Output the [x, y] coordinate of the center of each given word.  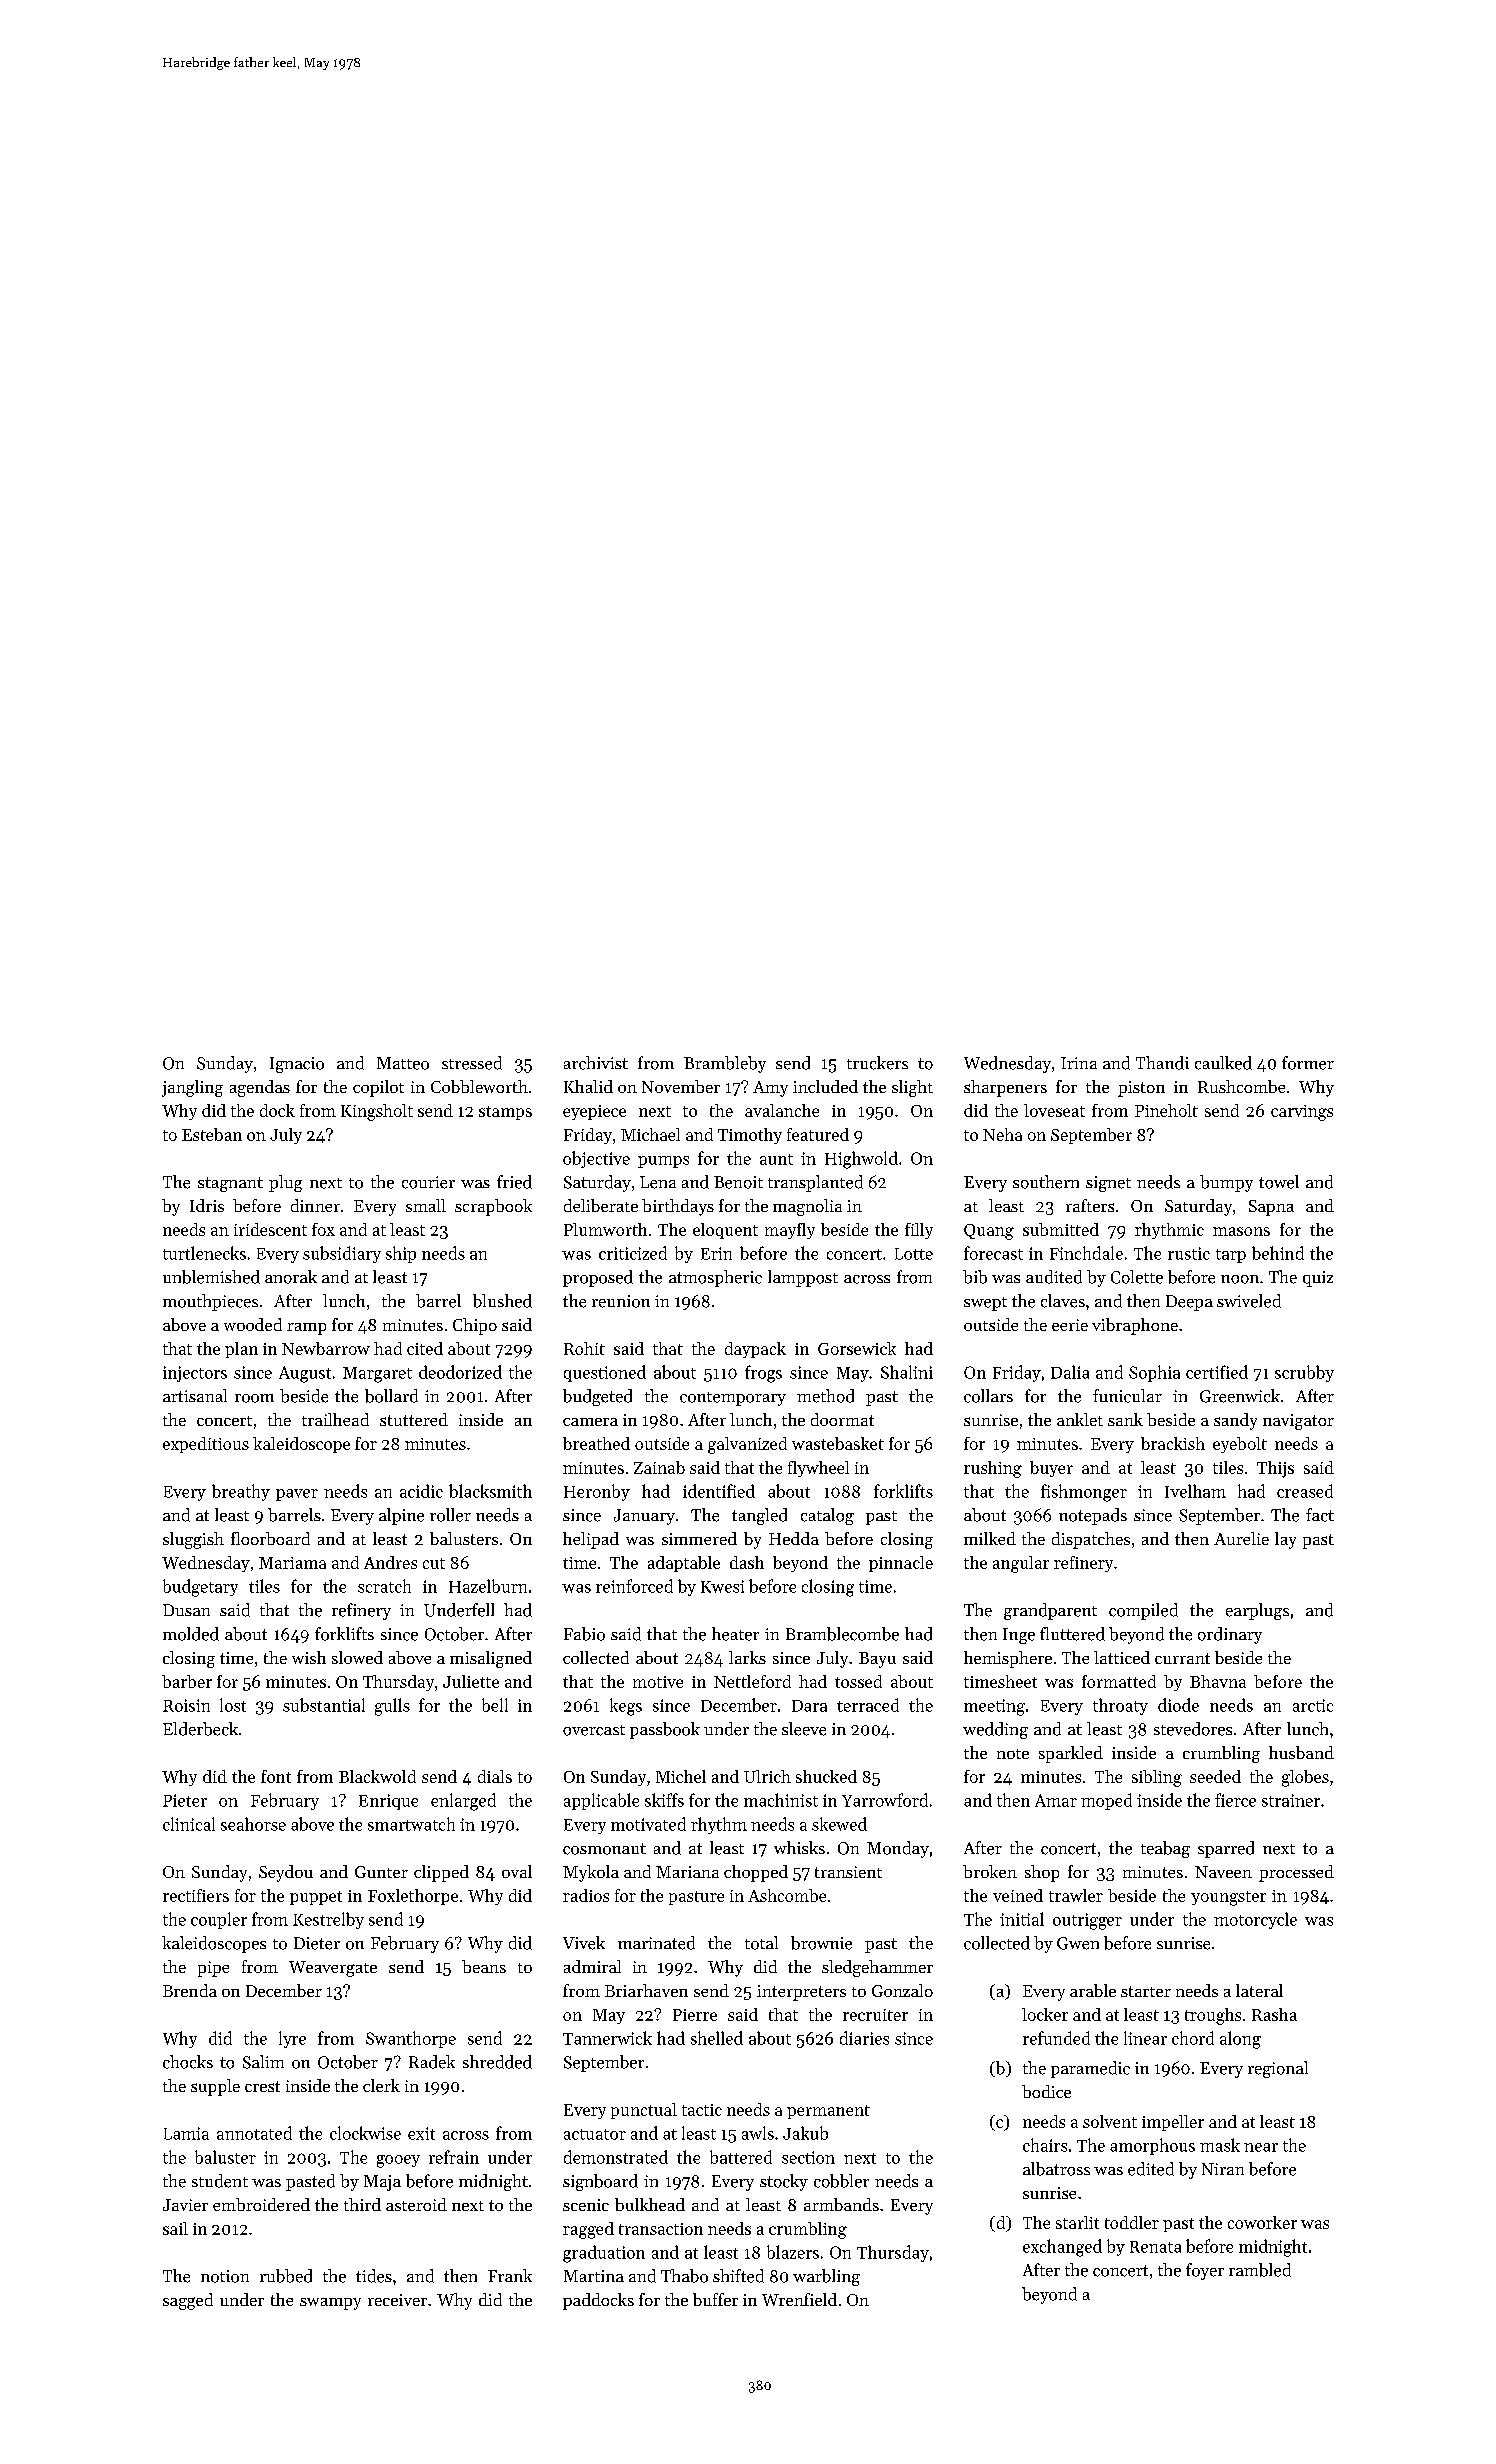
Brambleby [725, 1064]
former [1308, 1063]
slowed [357, 1657]
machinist [781, 1800]
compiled [1143, 1611]
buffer [715, 2299]
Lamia [186, 2133]
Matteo [403, 1063]
